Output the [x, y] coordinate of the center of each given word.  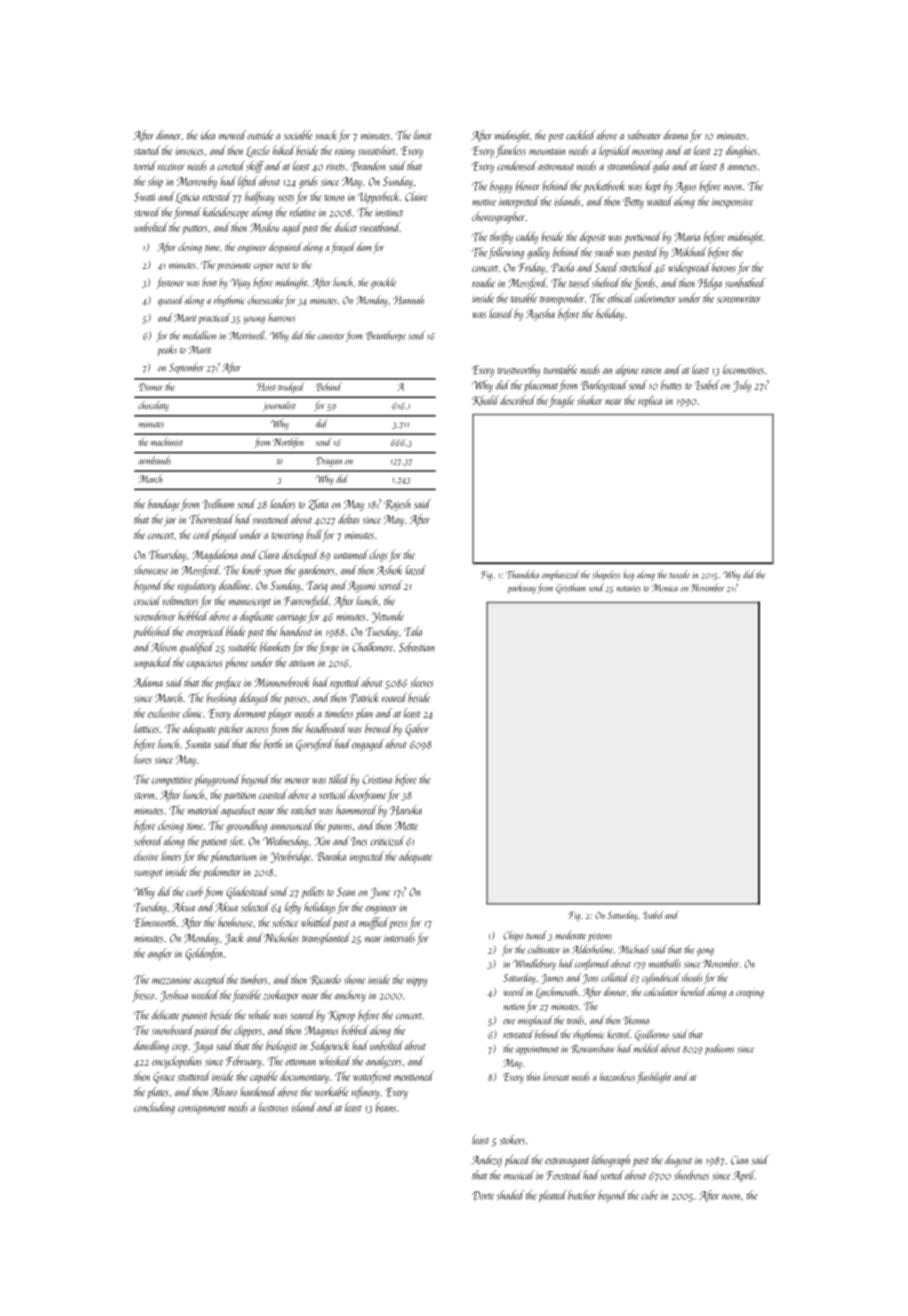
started [147, 150]
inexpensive [732, 203]
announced [291, 825]
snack [326, 135]
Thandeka [522, 574]
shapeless [606, 575]
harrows [282, 317]
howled [693, 991]
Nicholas [281, 938]
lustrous [273, 1107]
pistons [600, 937]
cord [202, 534]
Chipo [513, 936]
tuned [536, 935]
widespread [689, 268]
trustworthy [518, 370]
